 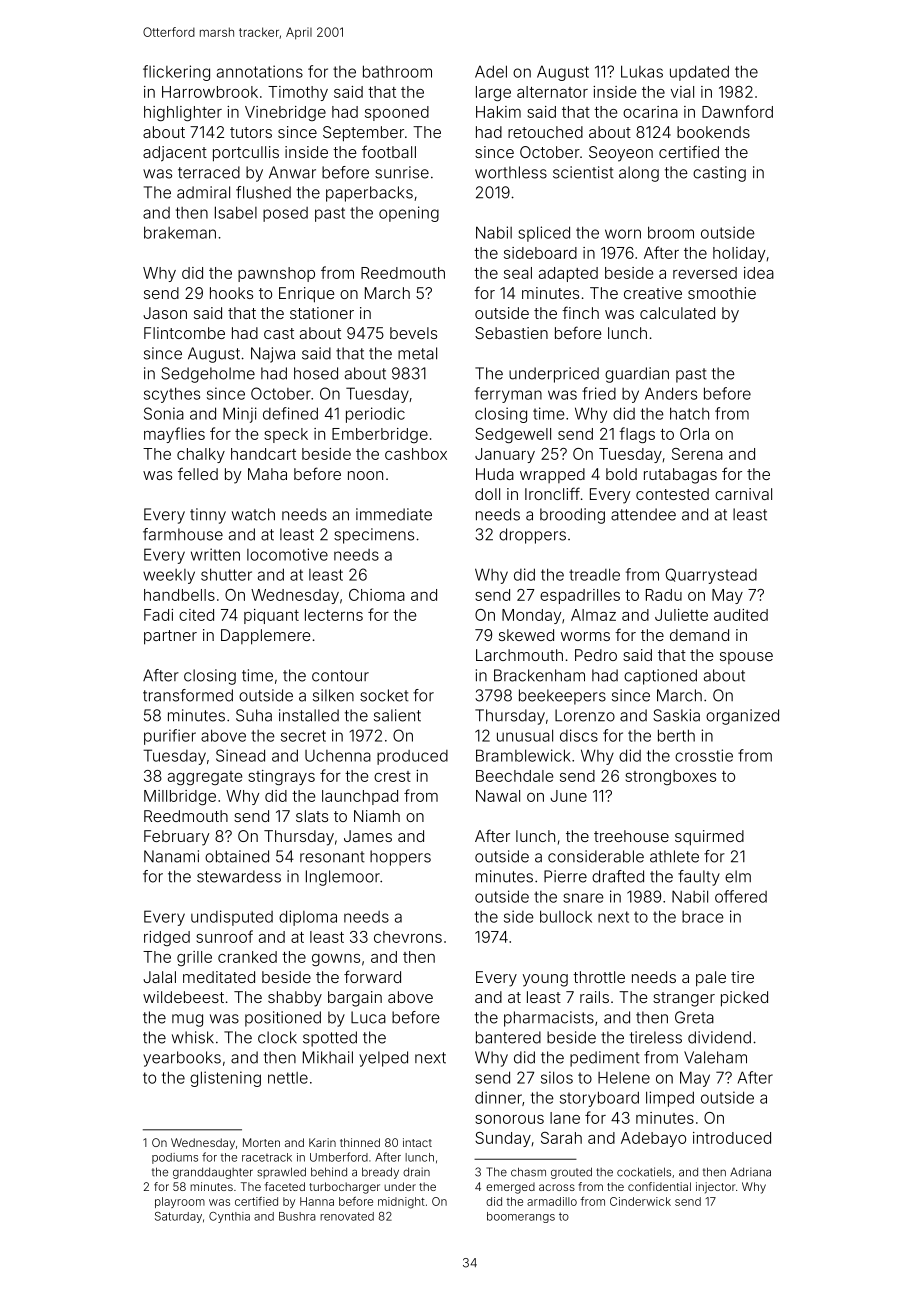 What do you see at coordinates (180, 797) in the screenshot?
I see `Millbridge` at bounding box center [180, 797].
